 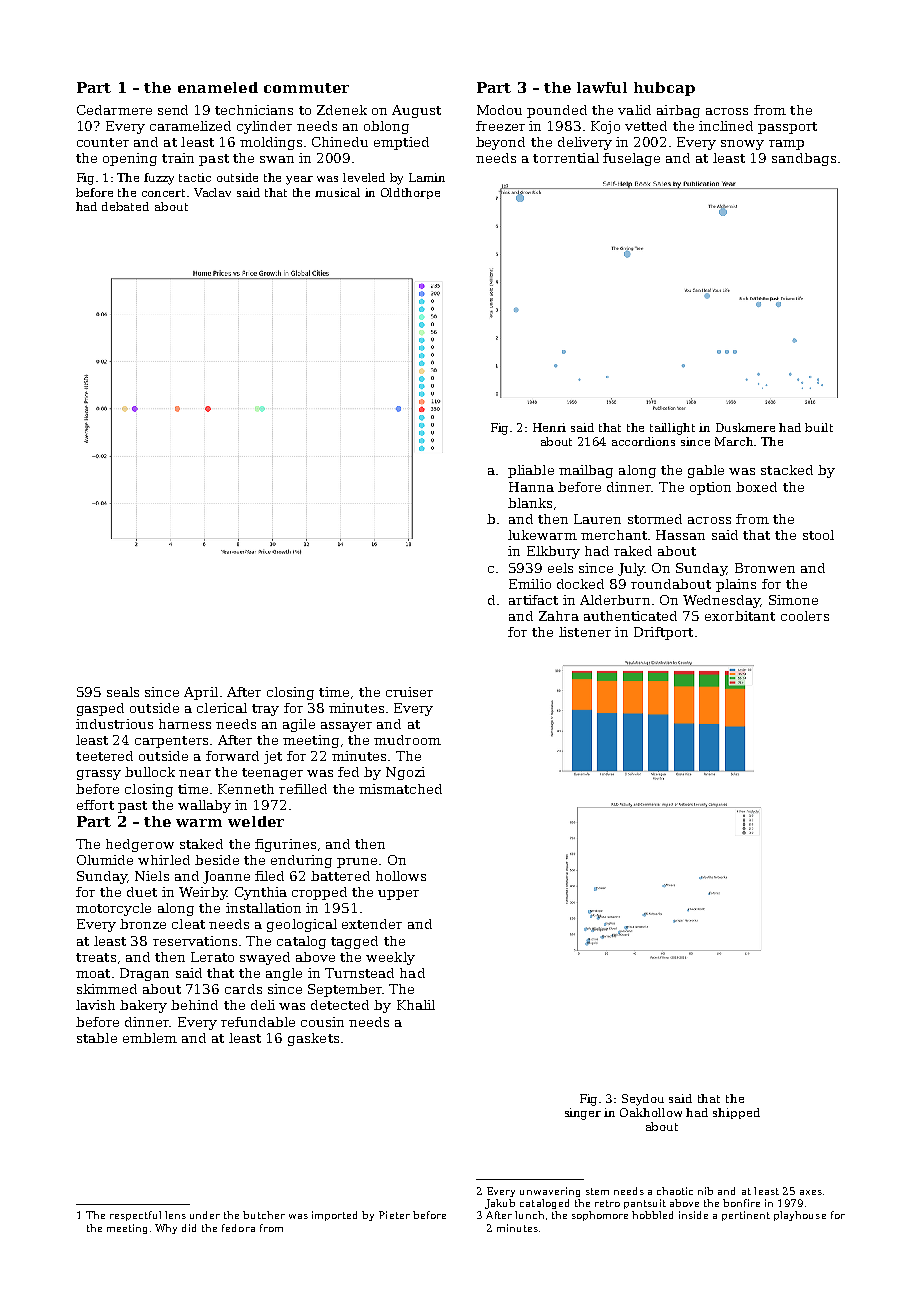 I want to click on built, so click(x=819, y=427).
